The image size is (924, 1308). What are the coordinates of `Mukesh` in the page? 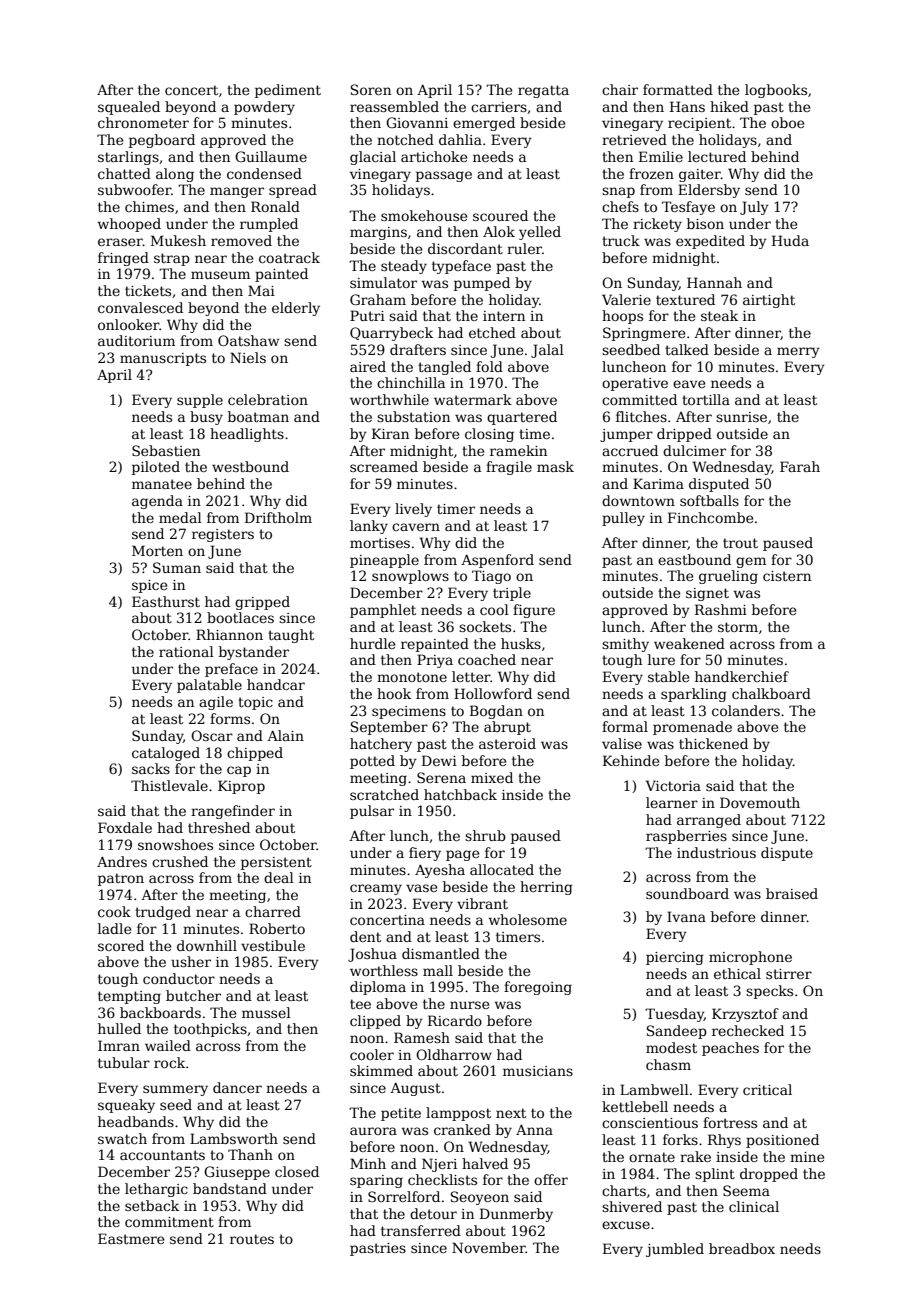 It's located at (178, 240).
